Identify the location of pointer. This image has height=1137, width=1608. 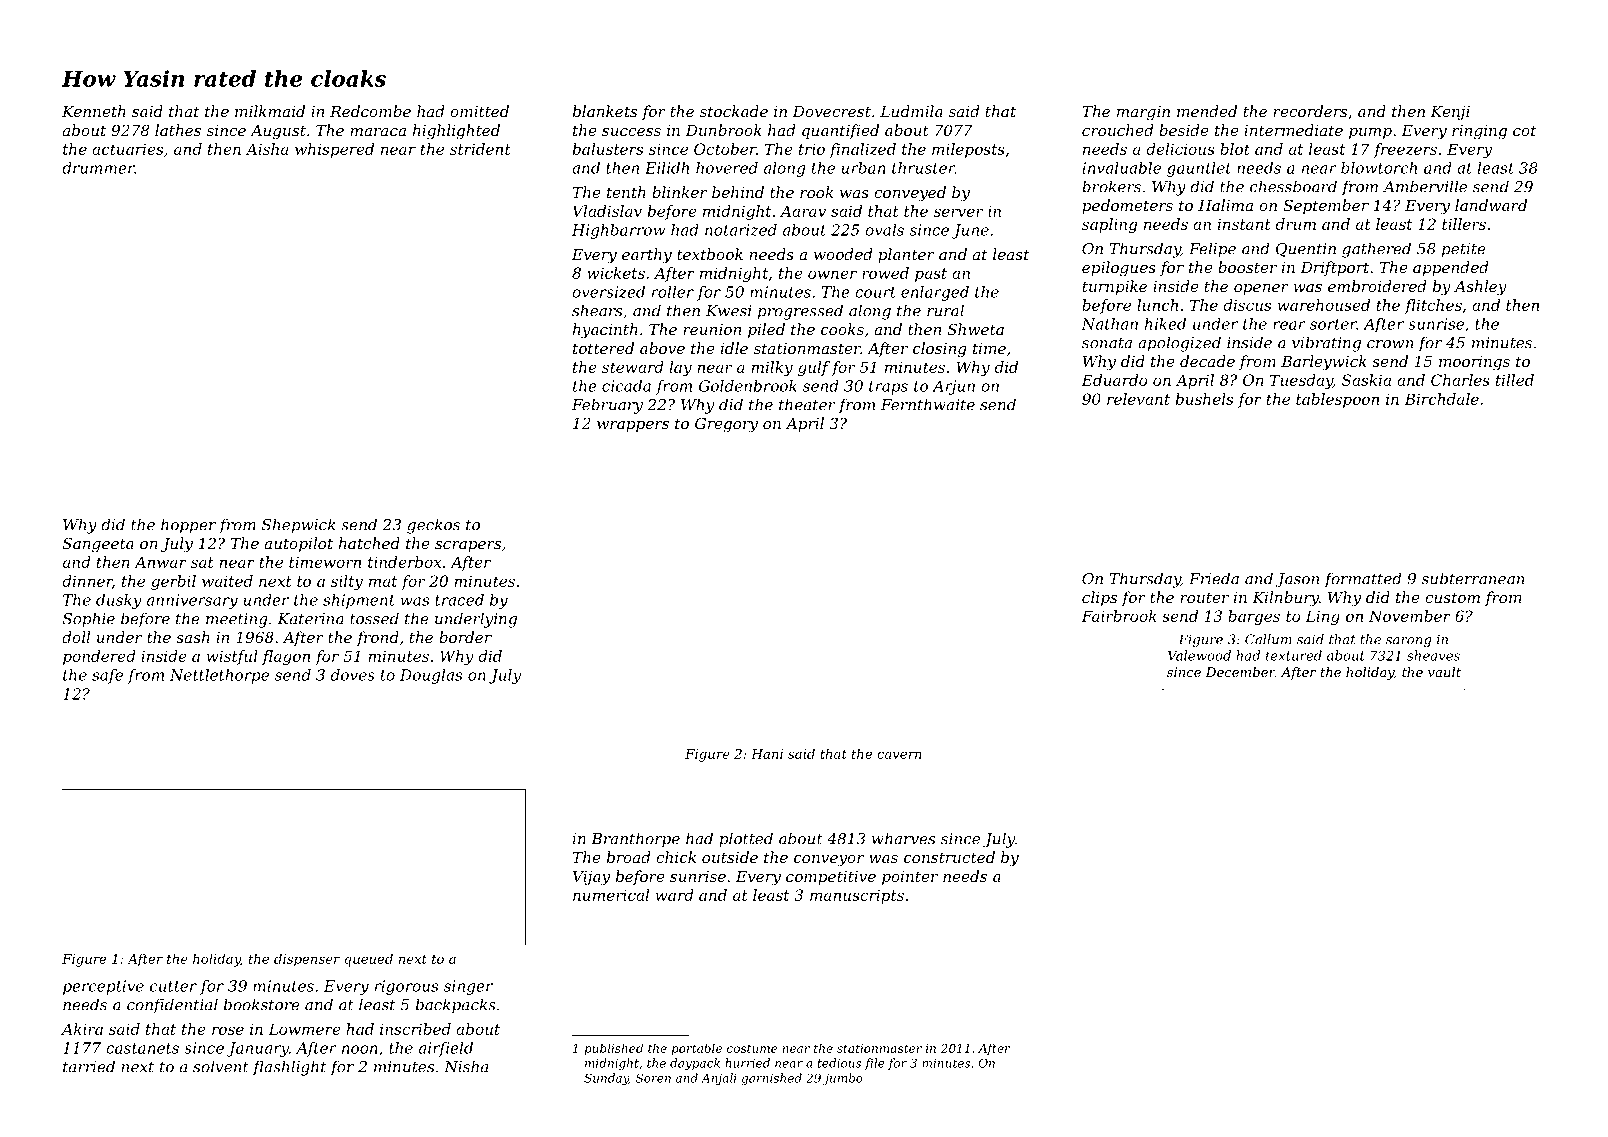
(910, 878).
